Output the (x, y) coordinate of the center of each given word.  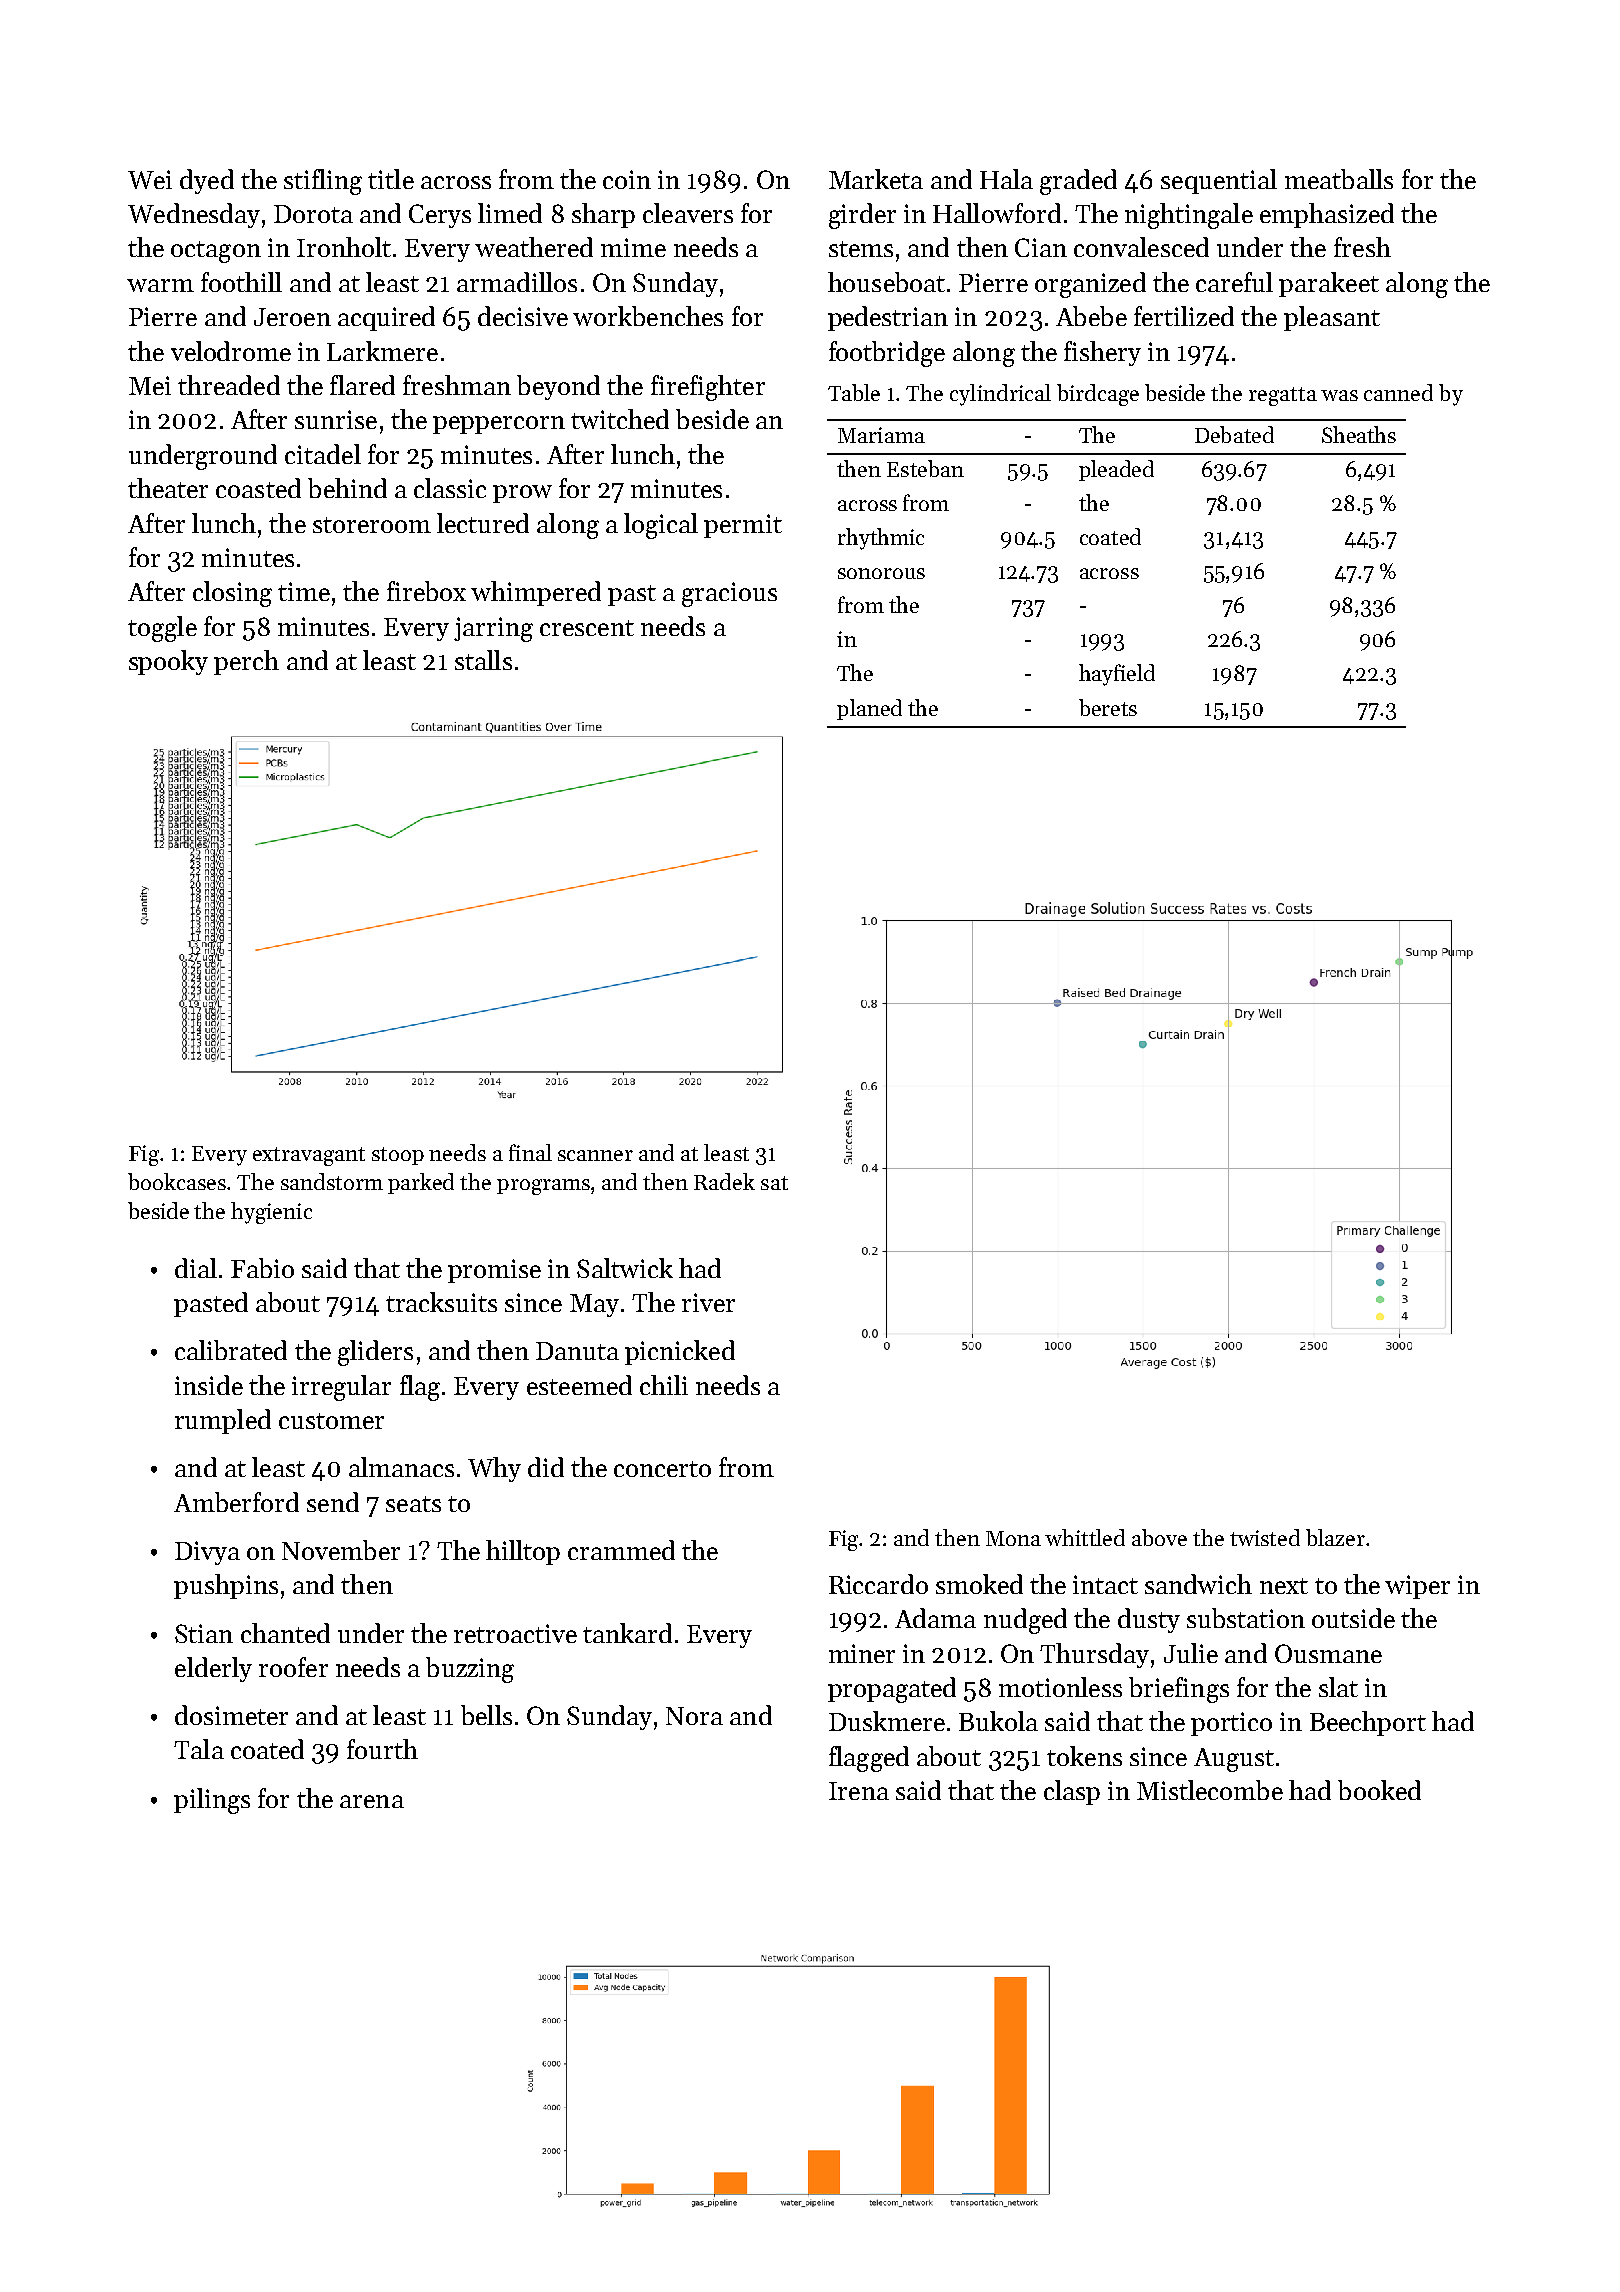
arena (372, 1801)
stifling (323, 182)
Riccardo (878, 1584)
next (1284, 1586)
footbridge (887, 354)
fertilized (1184, 316)
